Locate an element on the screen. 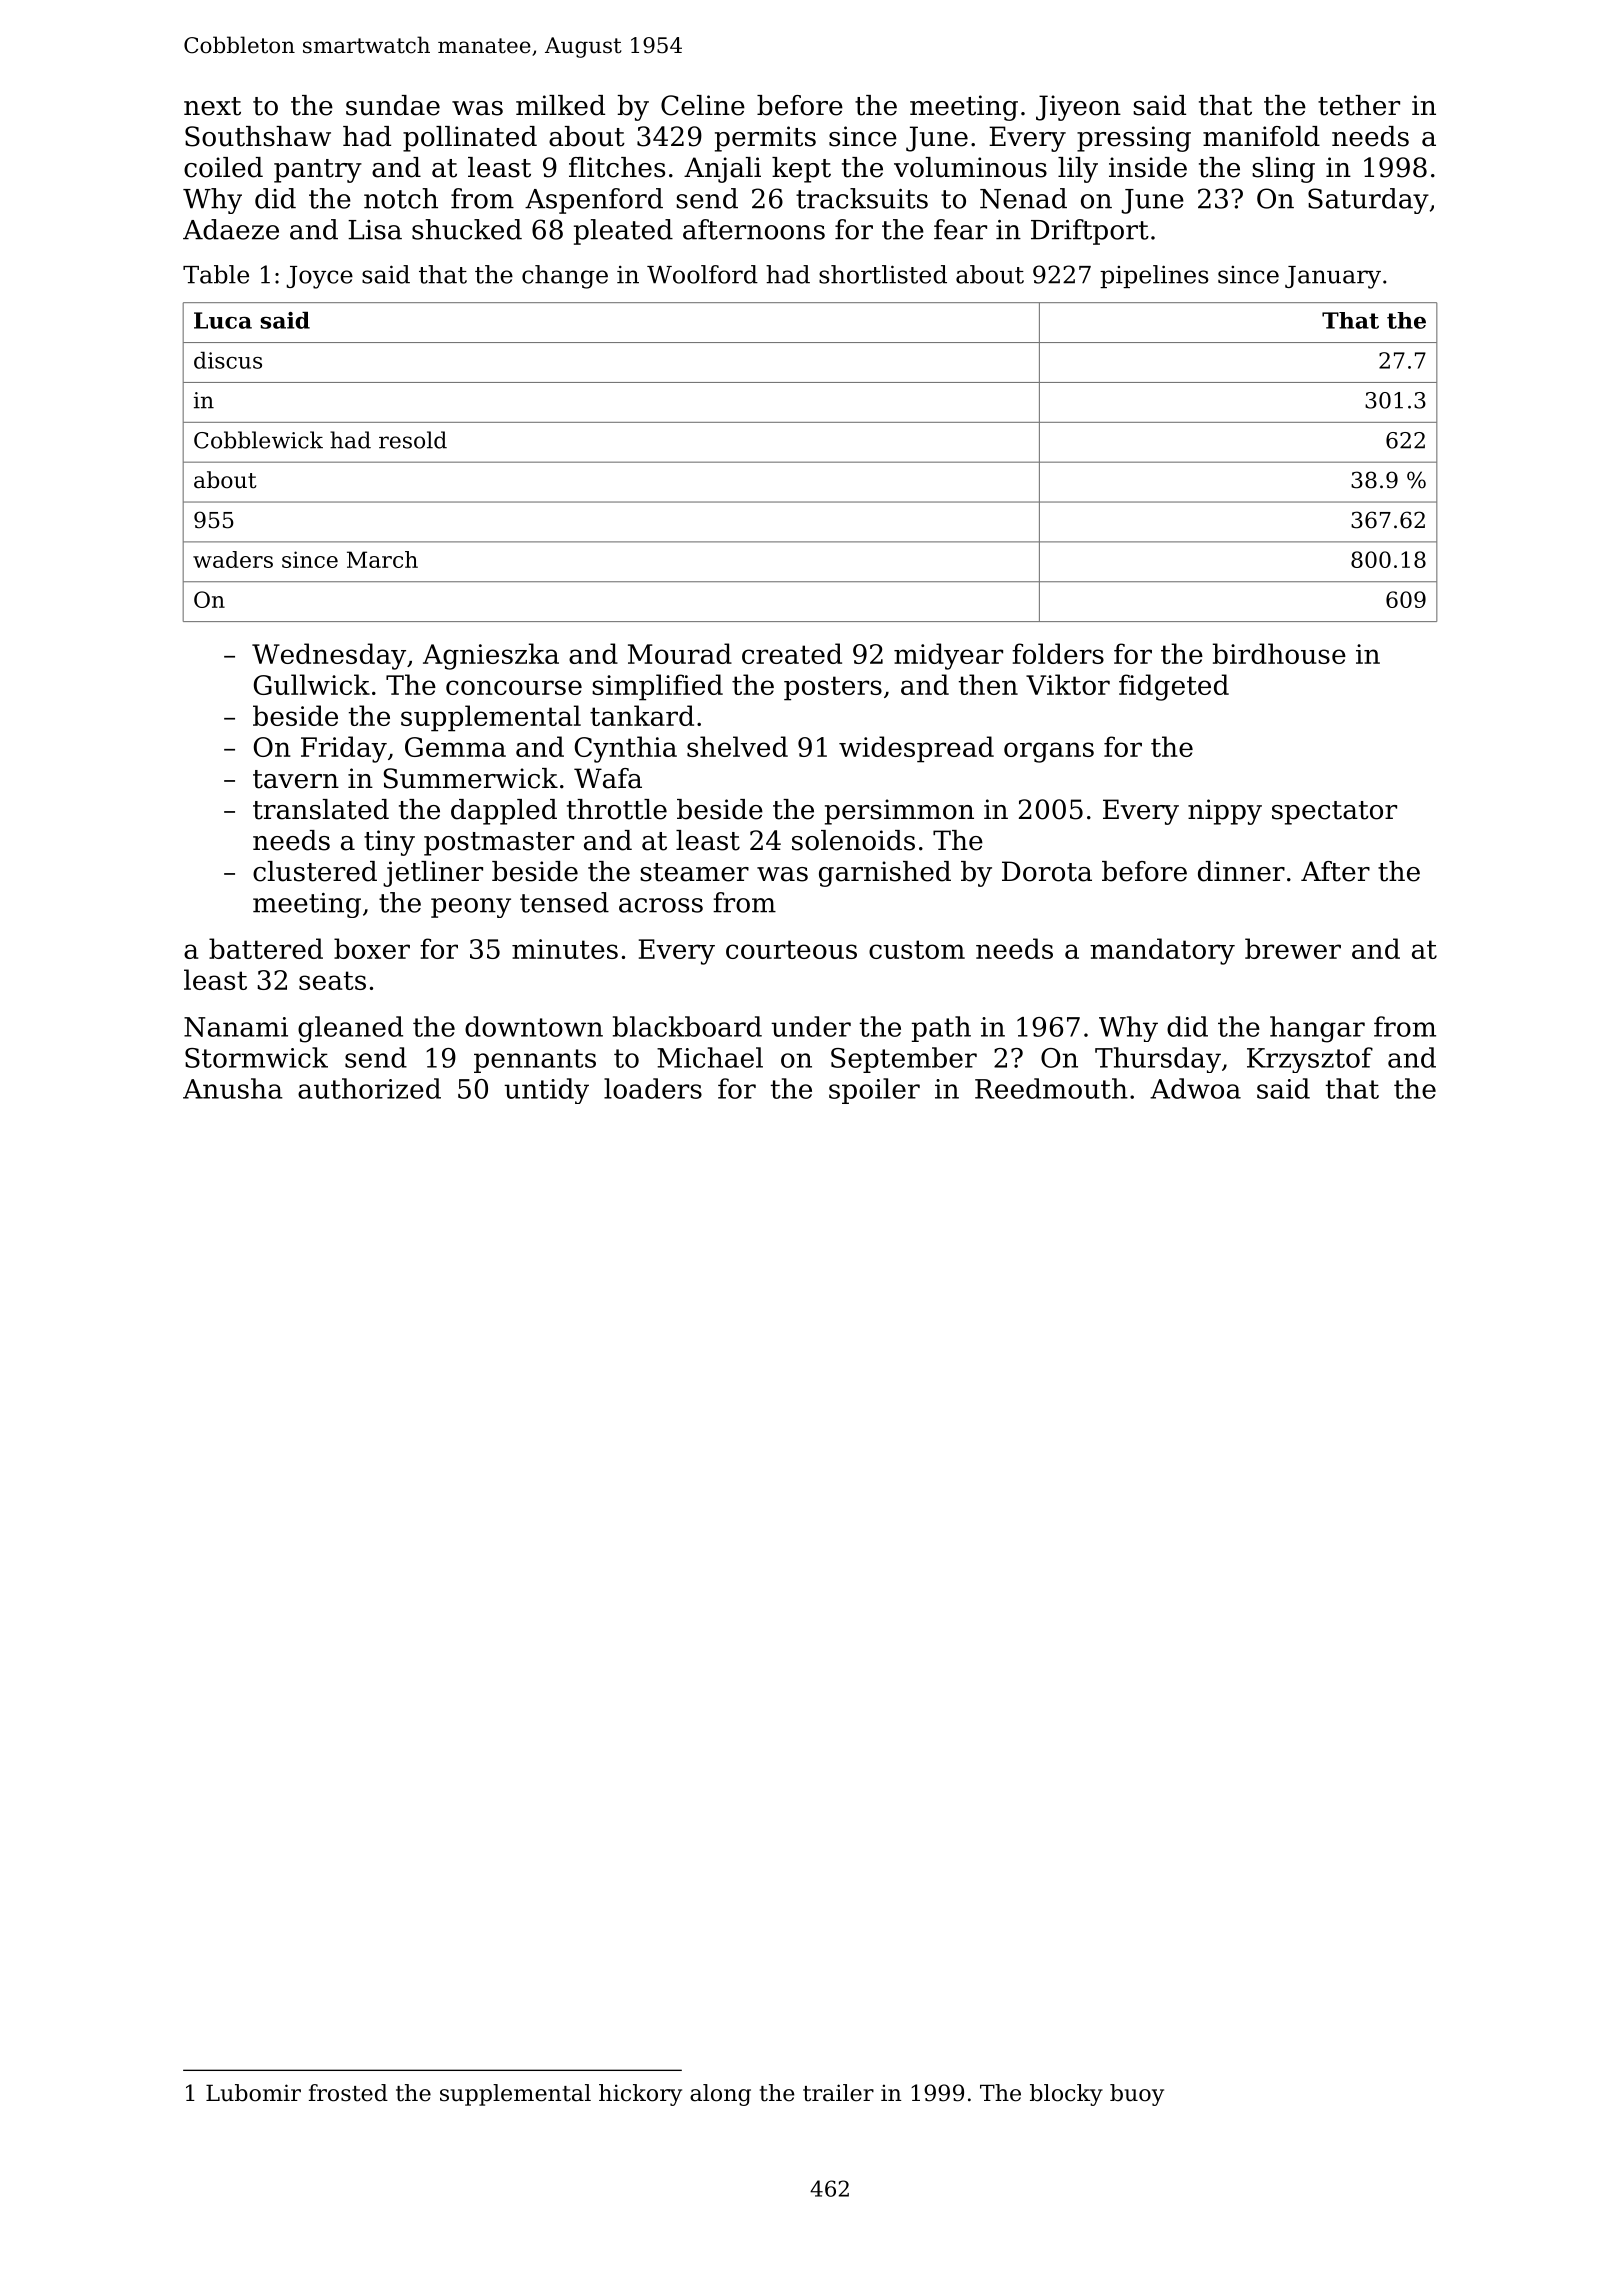  Krzysztof is located at coordinates (1310, 1060).
